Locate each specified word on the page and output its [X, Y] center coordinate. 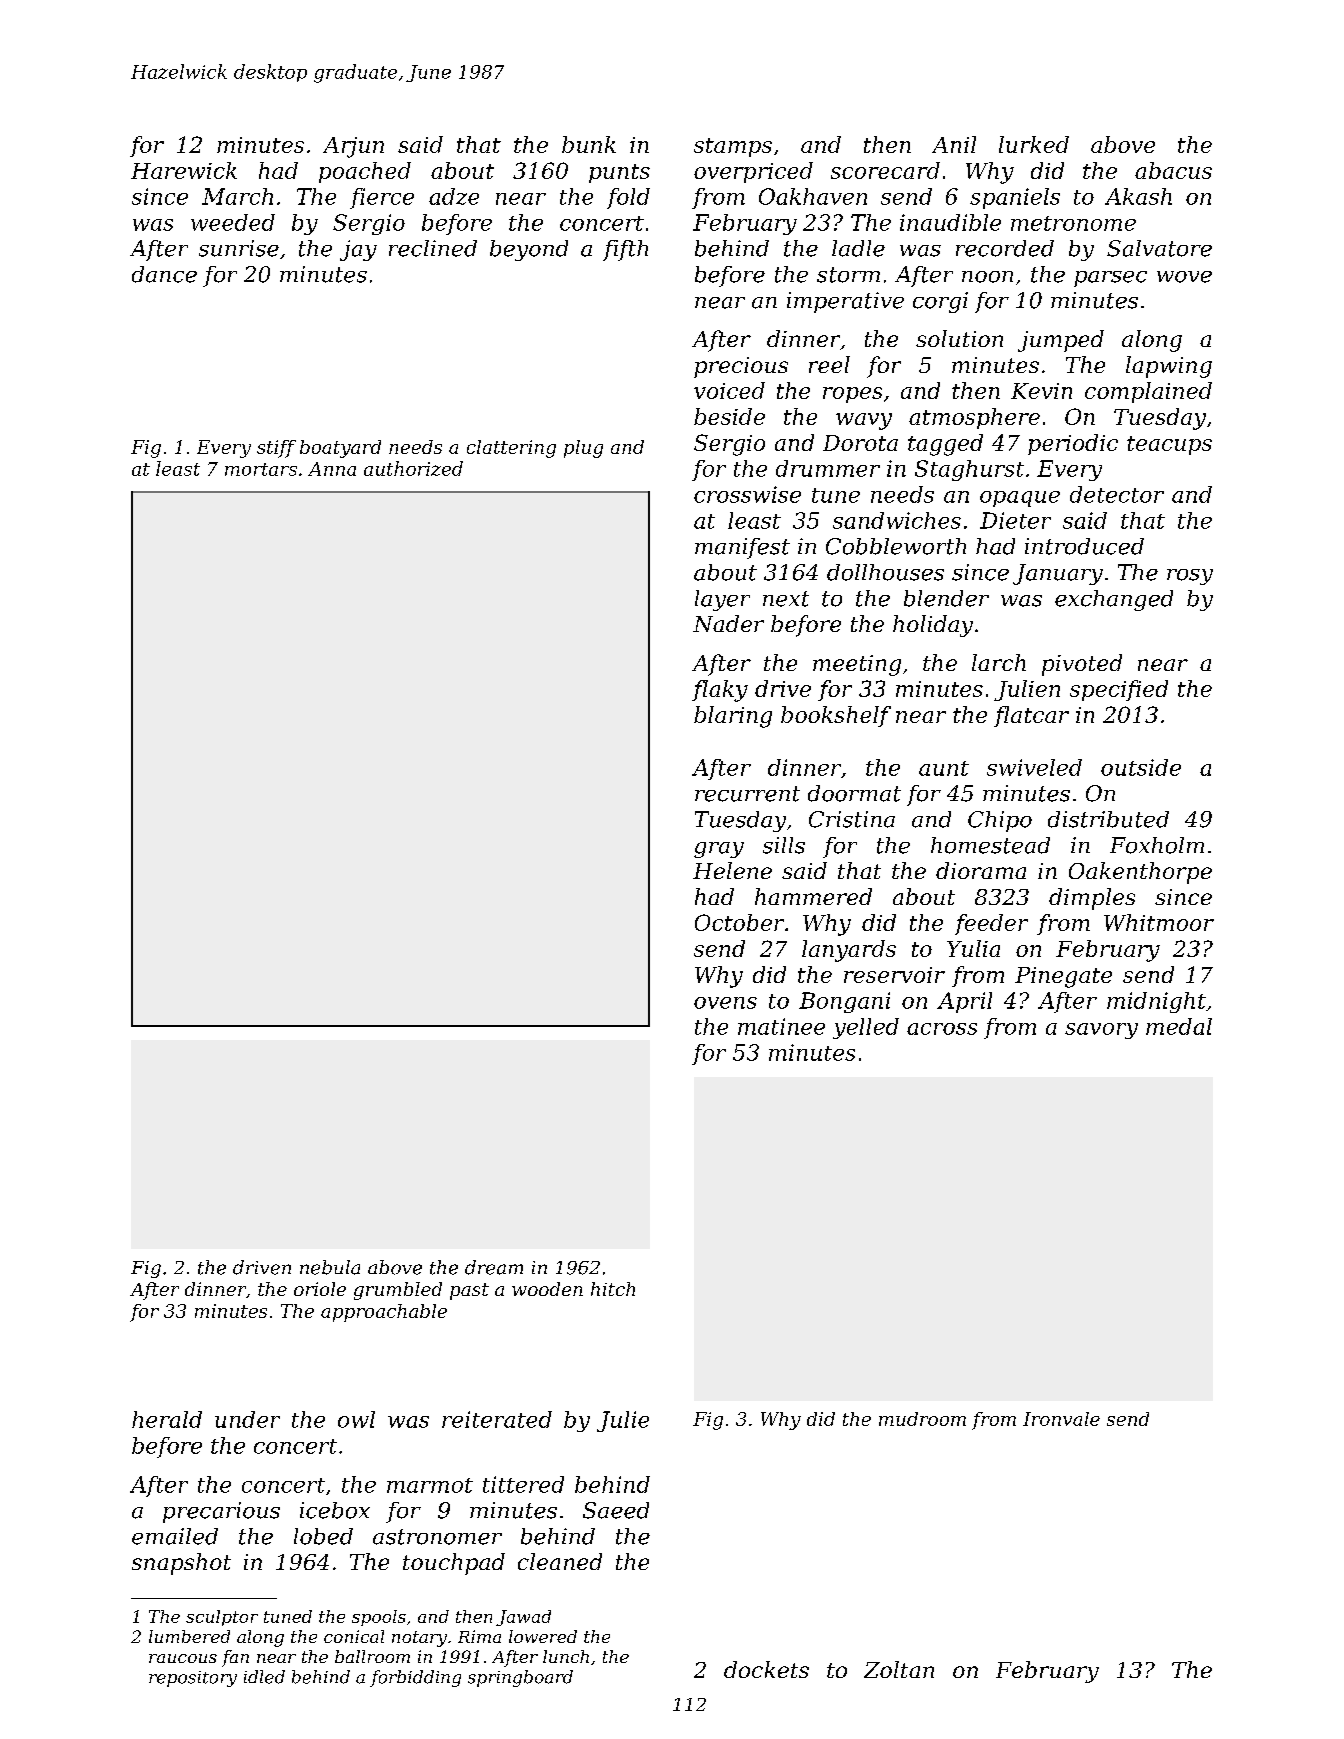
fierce [382, 198]
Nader [728, 623]
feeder [991, 924]
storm [848, 275]
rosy [1190, 577]
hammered [813, 896]
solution [959, 338]
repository [193, 1679]
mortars [261, 469]
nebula [330, 1267]
